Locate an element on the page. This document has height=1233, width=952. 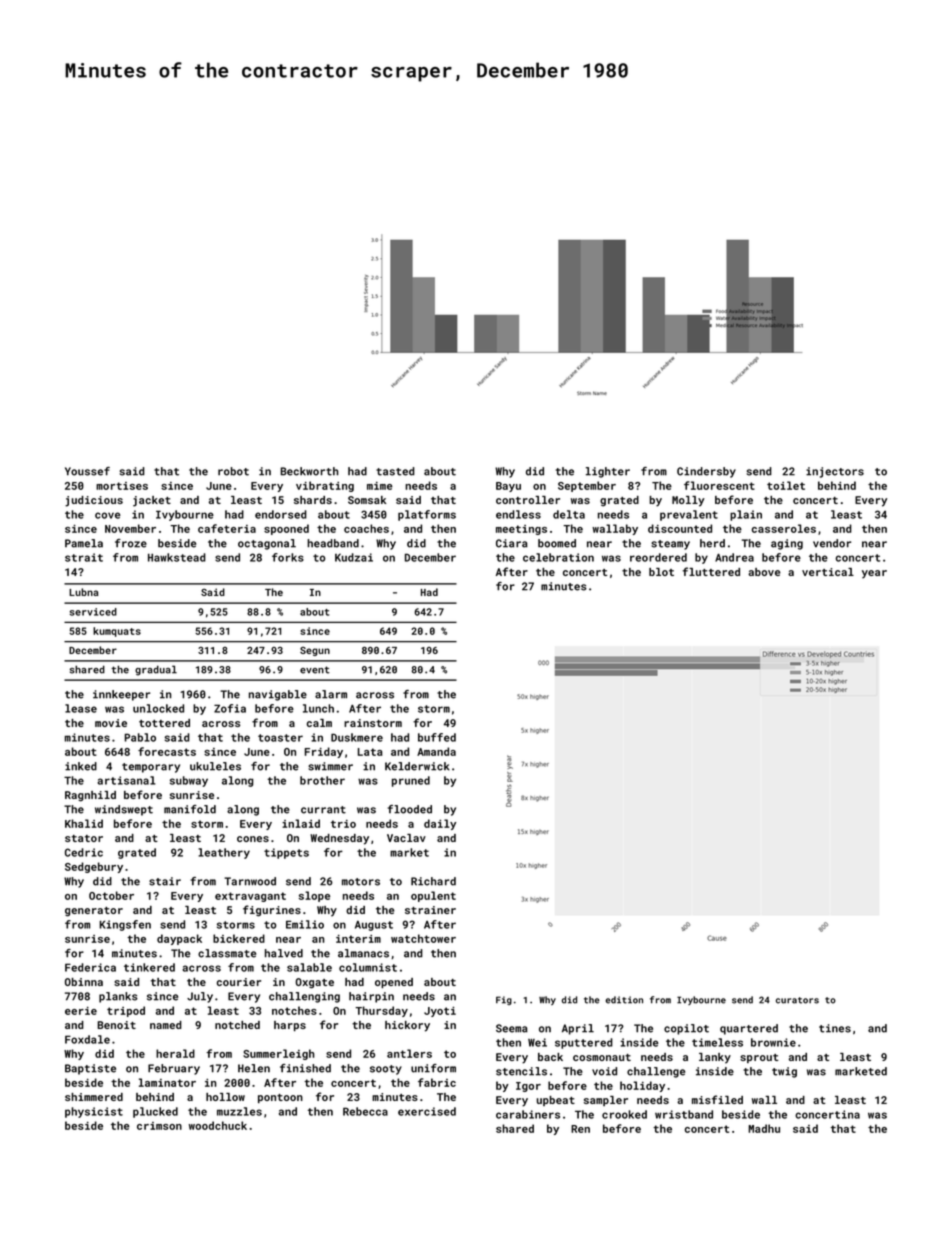
injectors is located at coordinates (835, 472).
